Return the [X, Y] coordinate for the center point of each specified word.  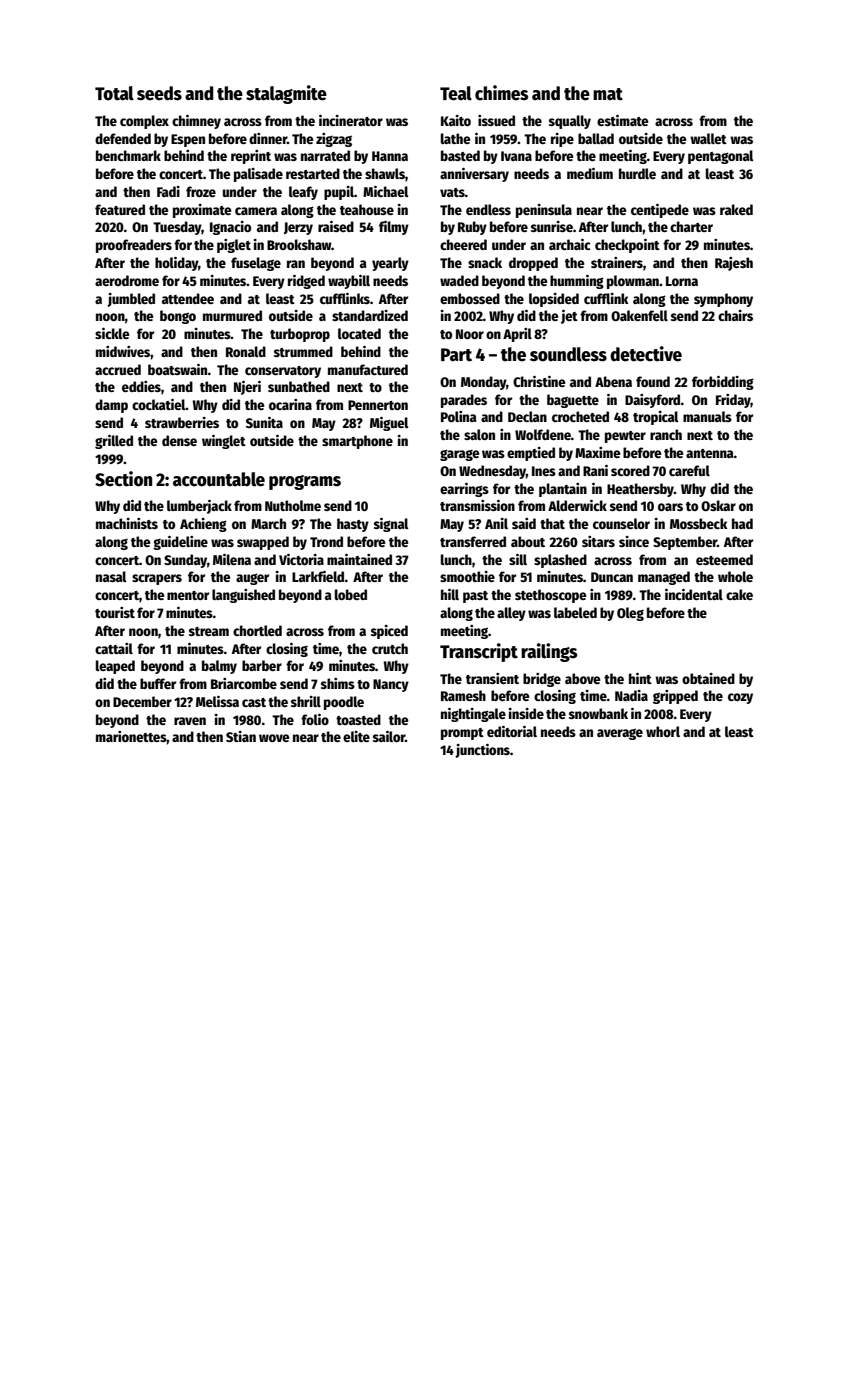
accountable [219, 479]
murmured [232, 315]
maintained [359, 559]
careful [689, 470]
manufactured [368, 369]
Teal [456, 93]
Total [114, 93]
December [142, 701]
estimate [622, 120]
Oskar [718, 505]
